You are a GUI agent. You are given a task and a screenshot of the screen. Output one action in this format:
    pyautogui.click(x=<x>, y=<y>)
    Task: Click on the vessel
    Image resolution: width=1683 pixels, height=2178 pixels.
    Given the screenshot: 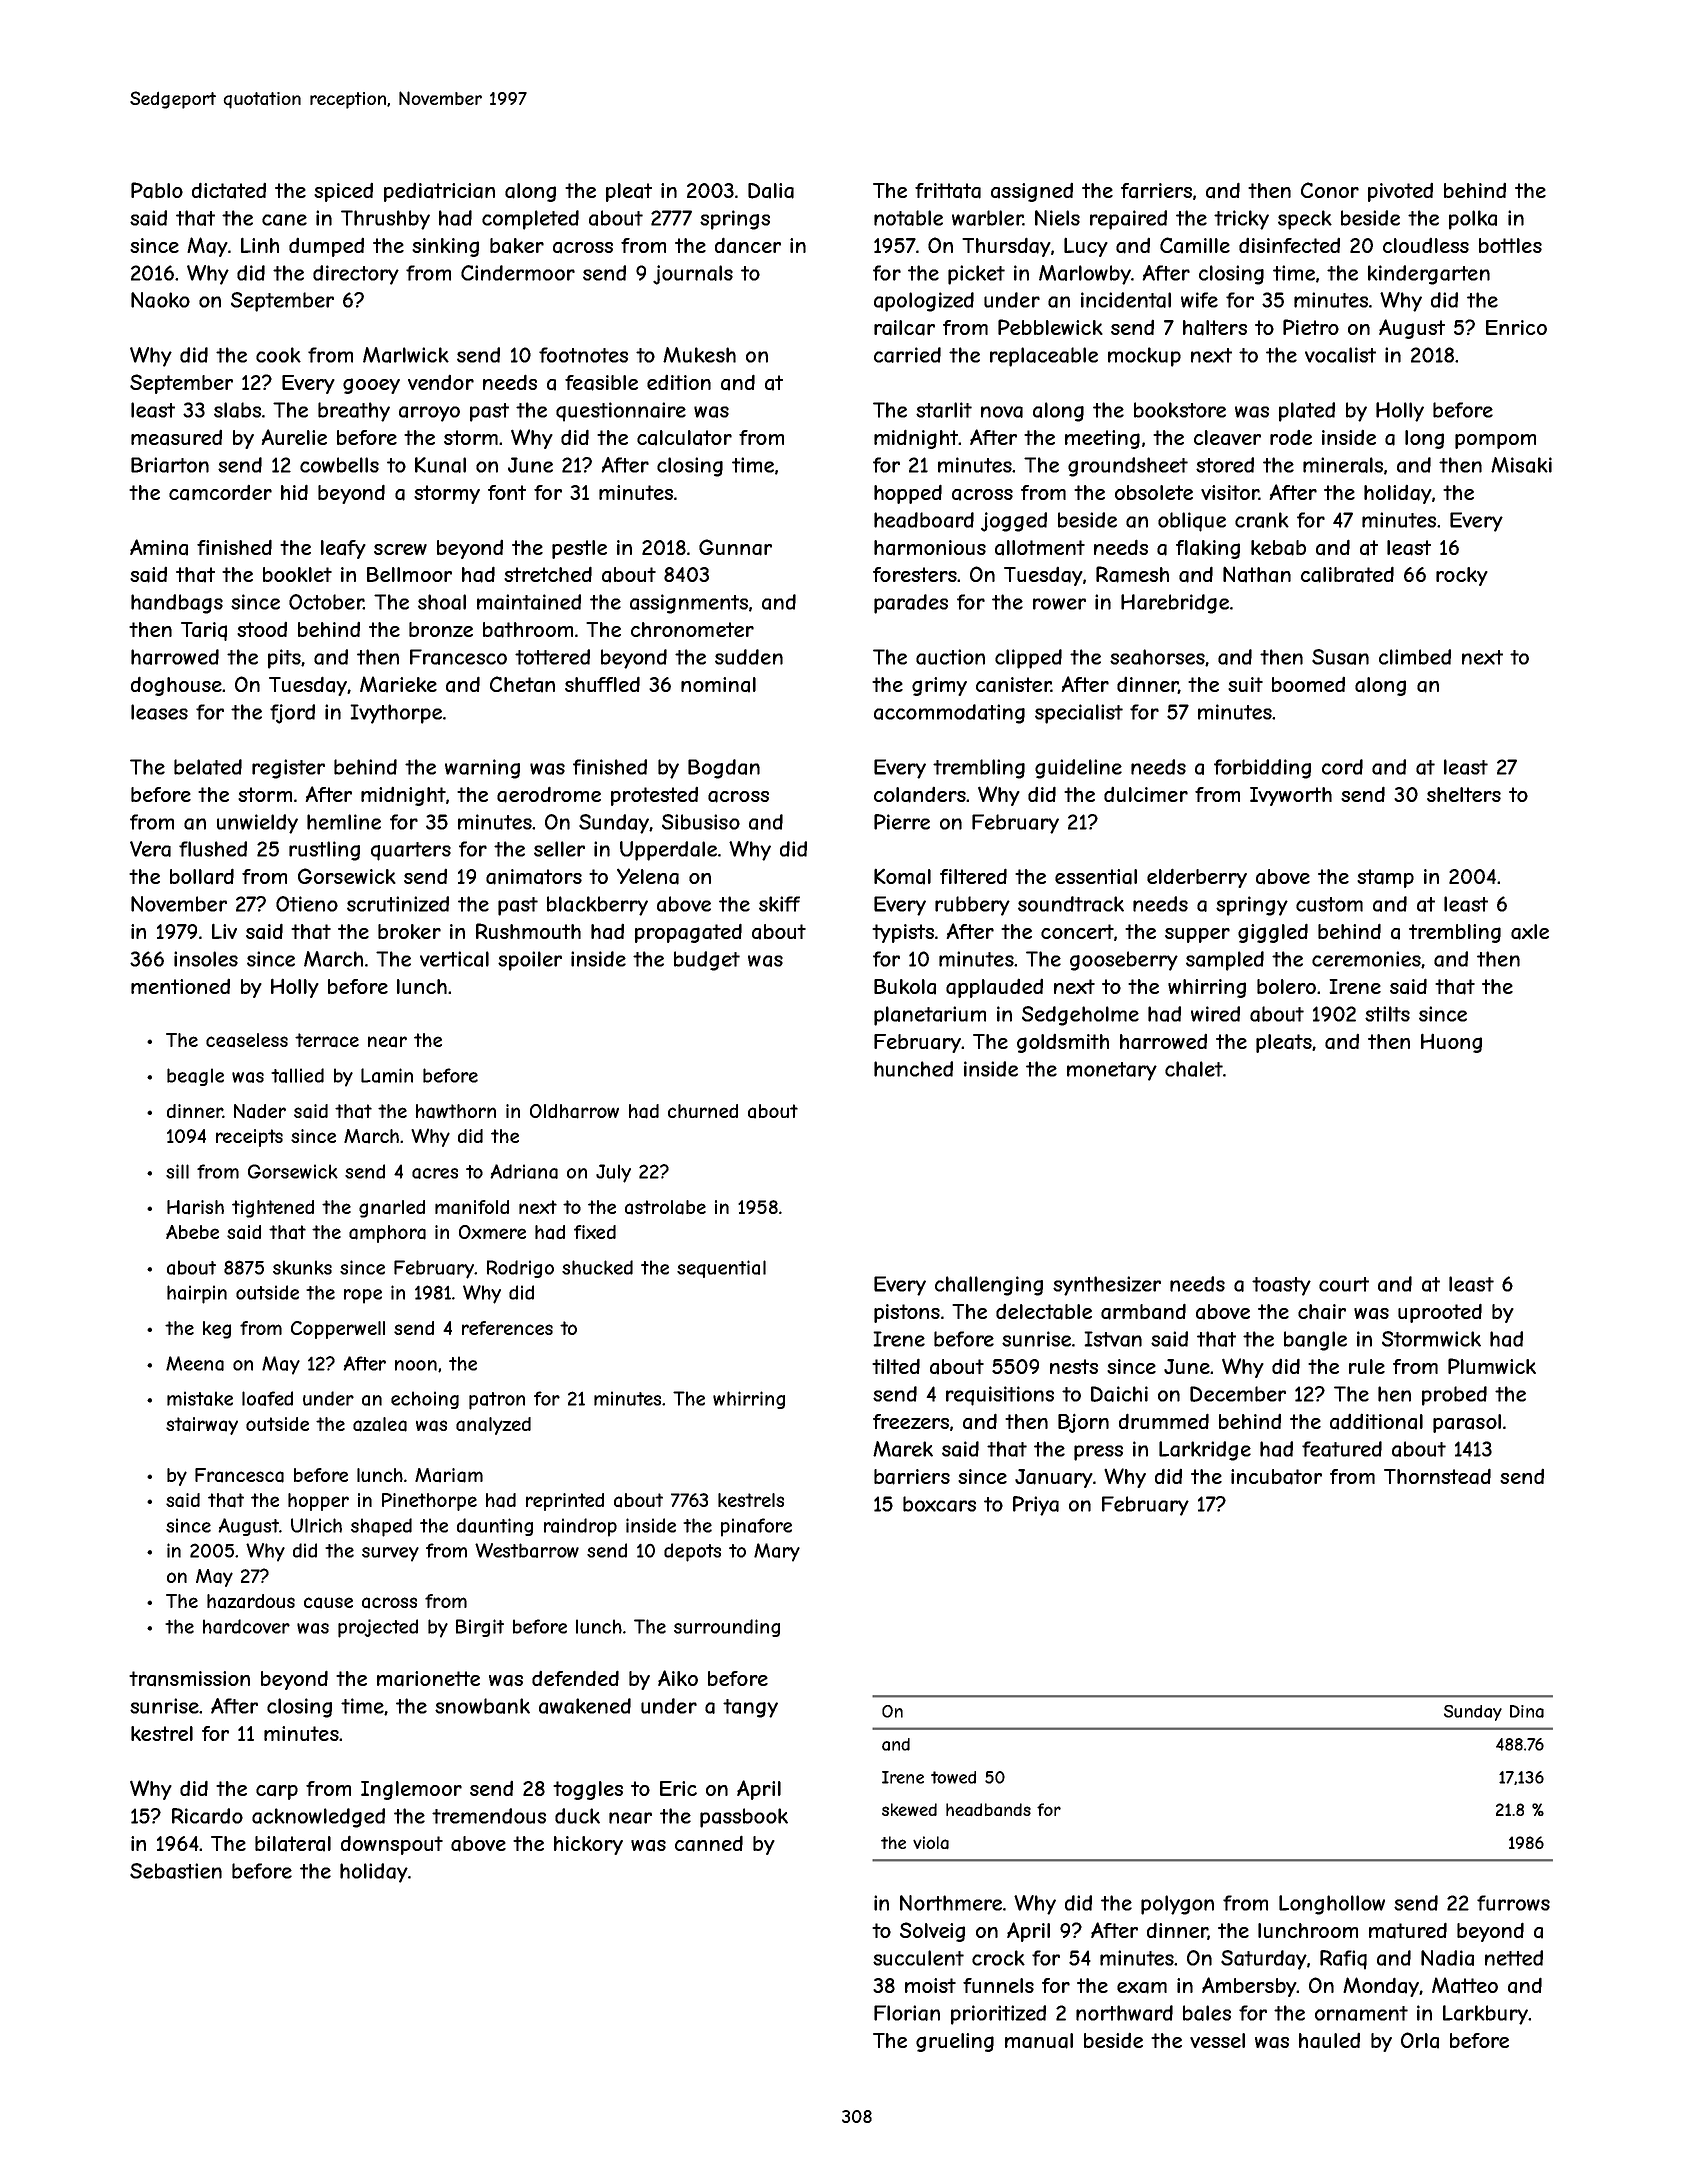 What is the action you would take?
    pyautogui.click(x=1217, y=2040)
